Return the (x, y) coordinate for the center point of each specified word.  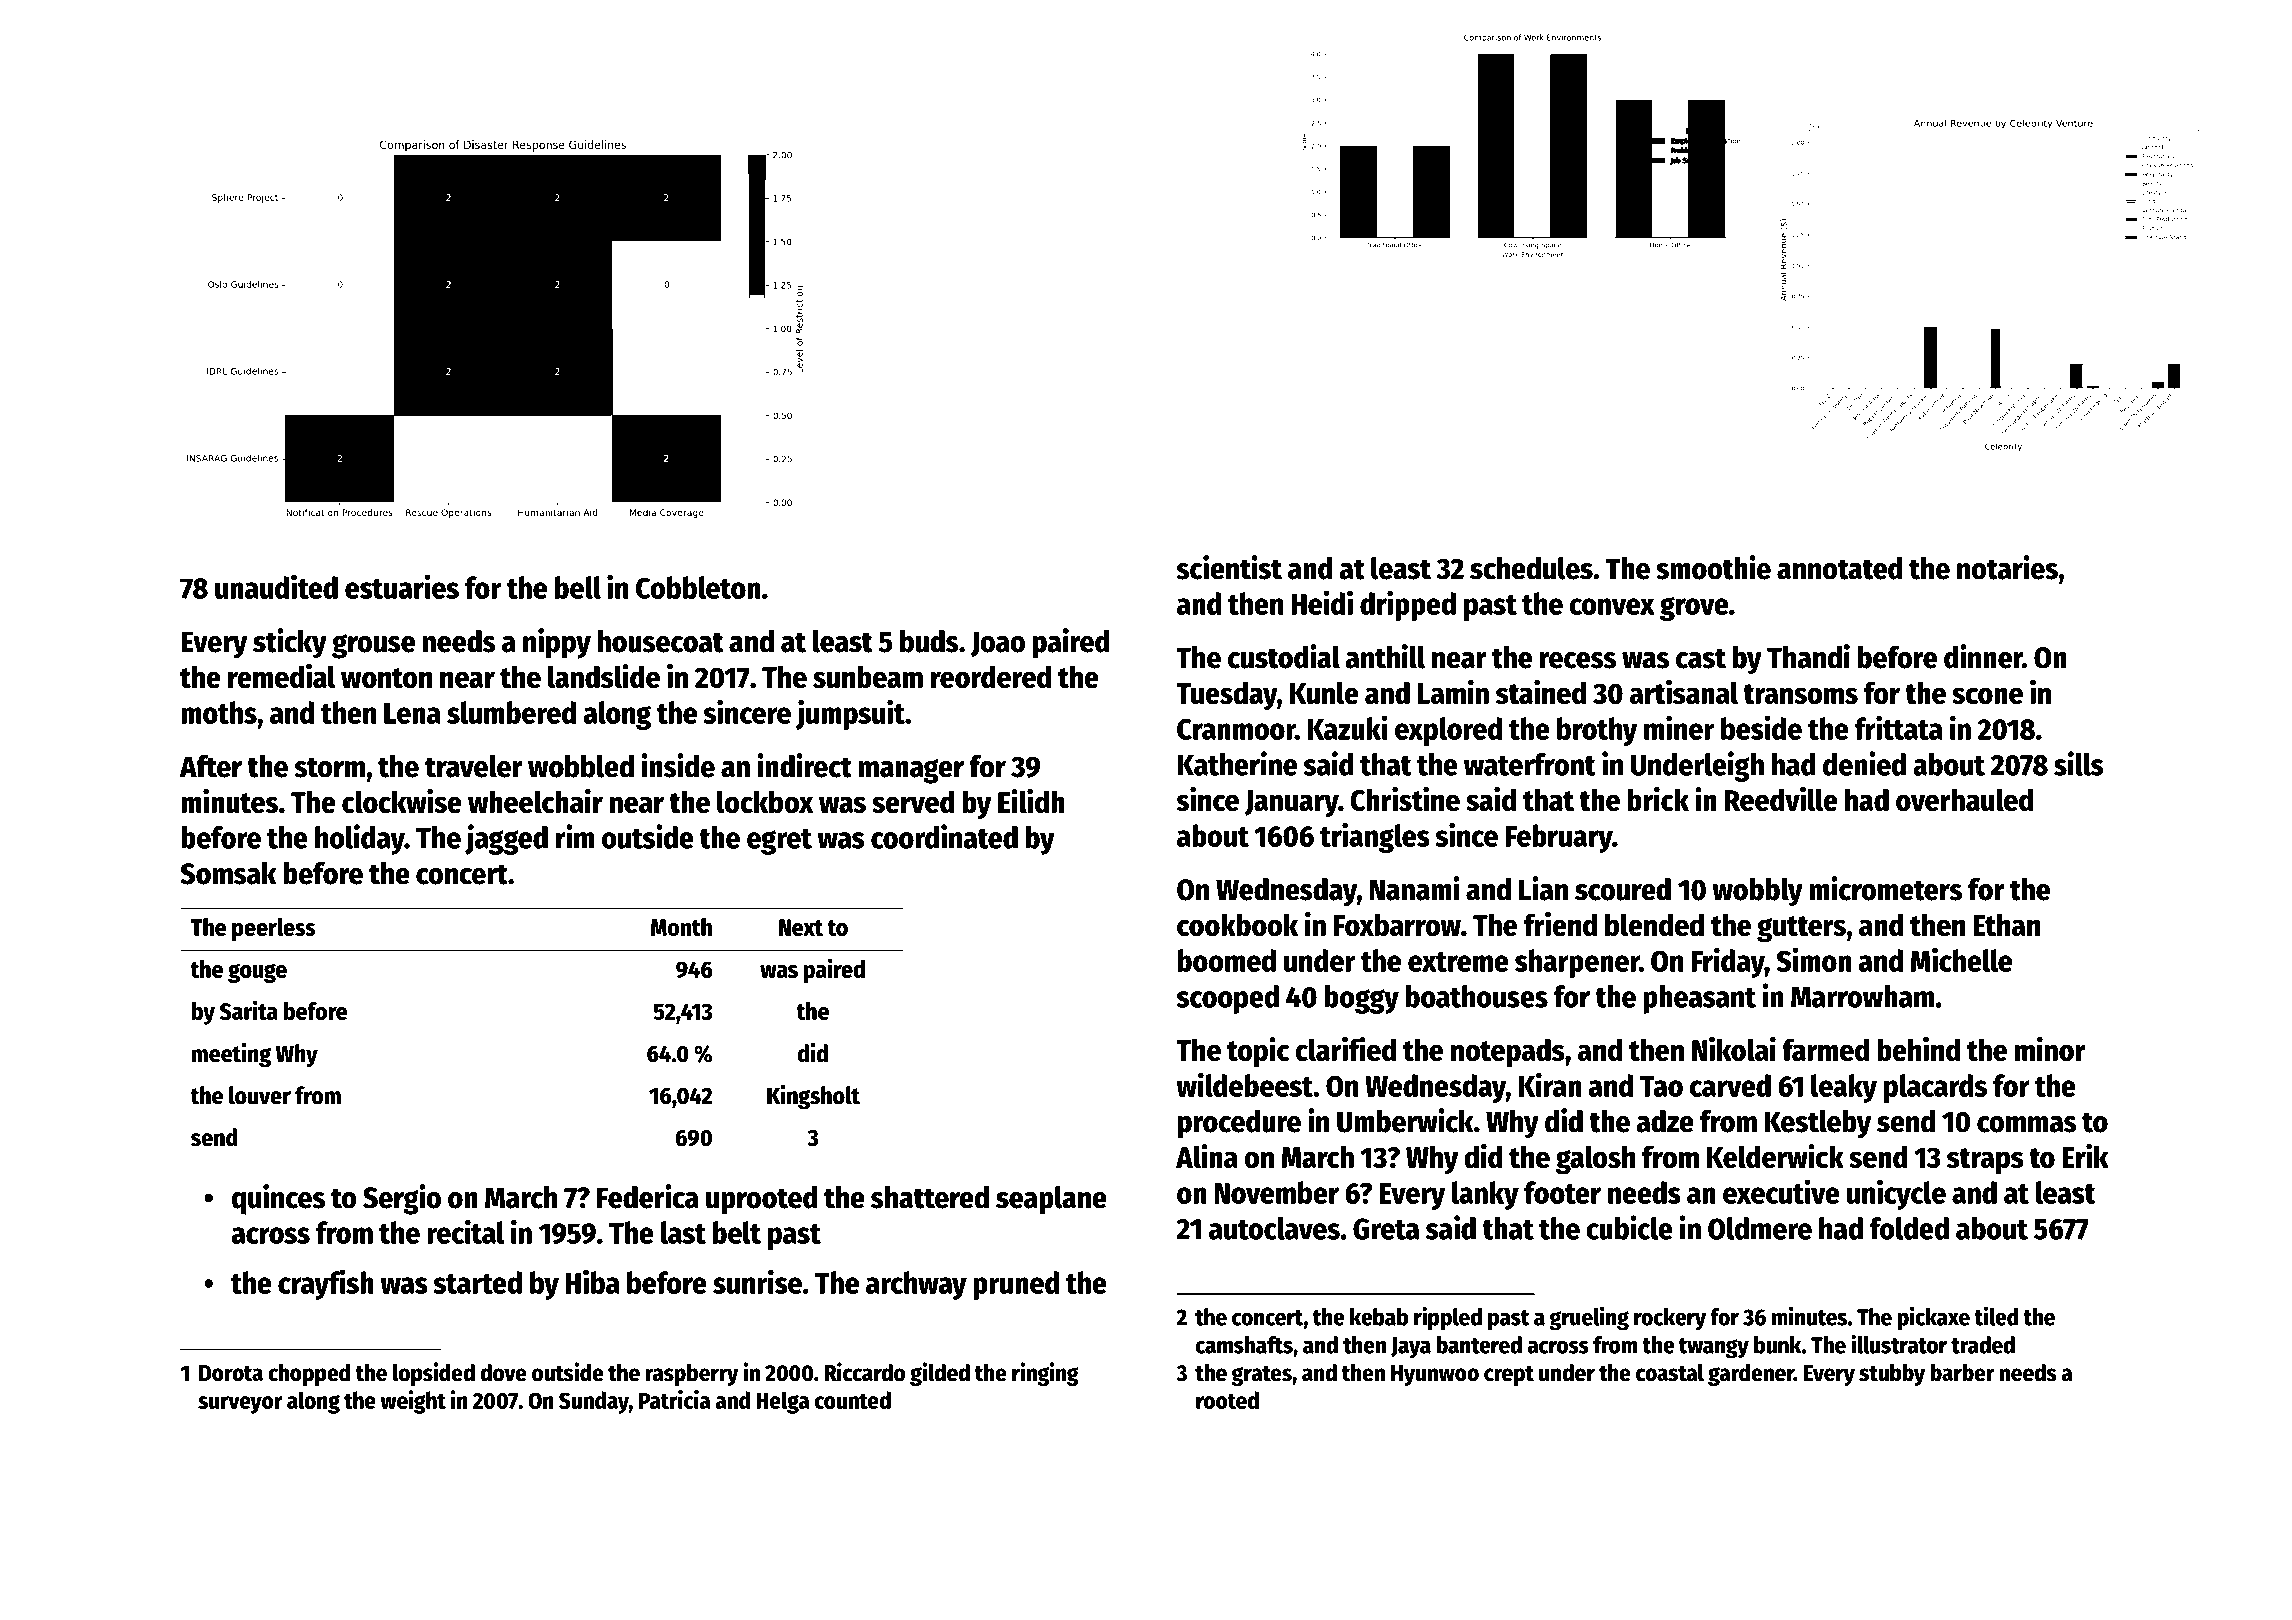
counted (853, 1400)
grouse (373, 646)
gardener (1751, 1374)
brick (1658, 799)
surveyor (240, 1405)
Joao (998, 644)
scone (1987, 696)
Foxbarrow (1397, 925)
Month (681, 927)
